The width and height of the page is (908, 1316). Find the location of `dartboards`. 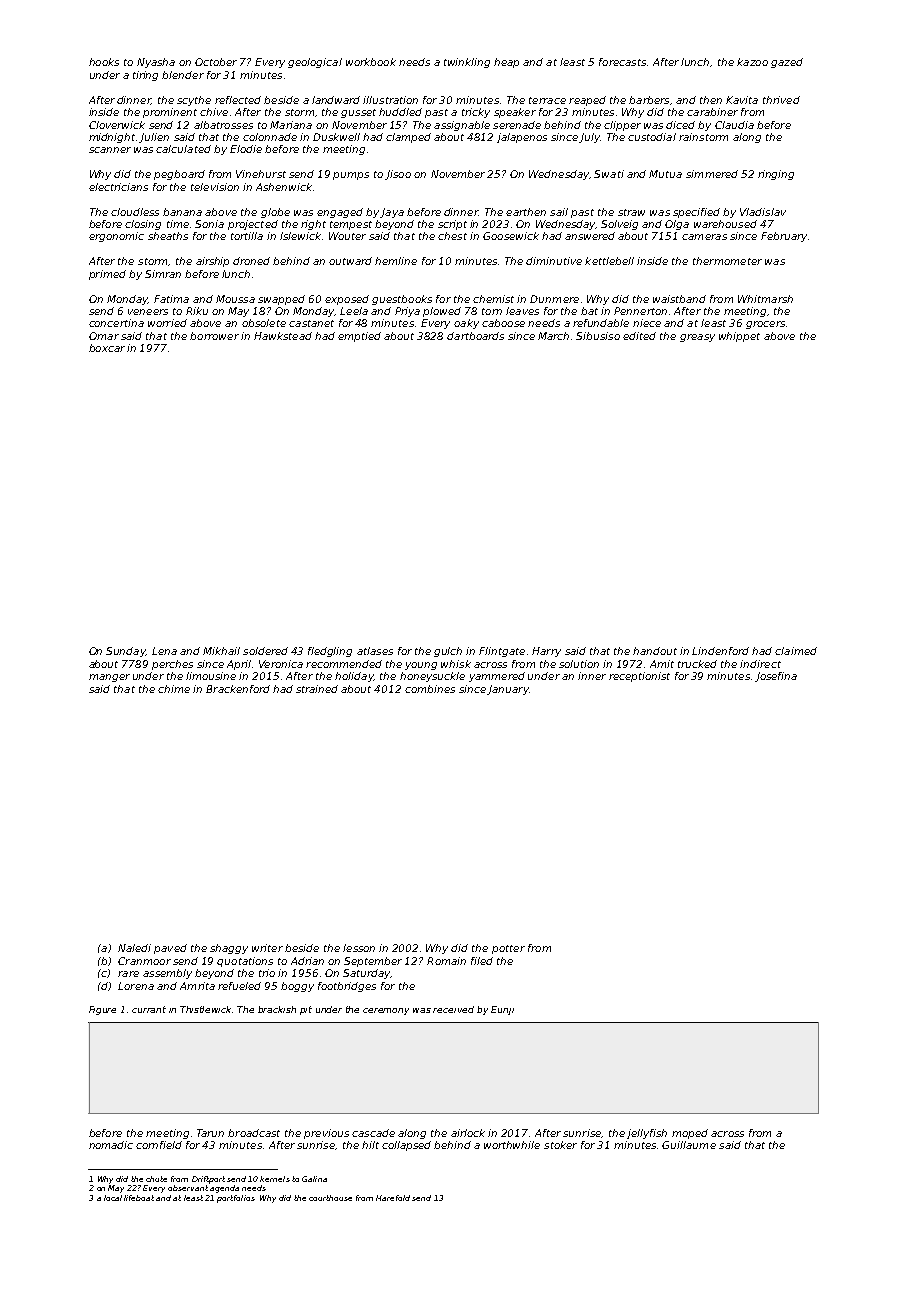

dartboards is located at coordinates (475, 336).
